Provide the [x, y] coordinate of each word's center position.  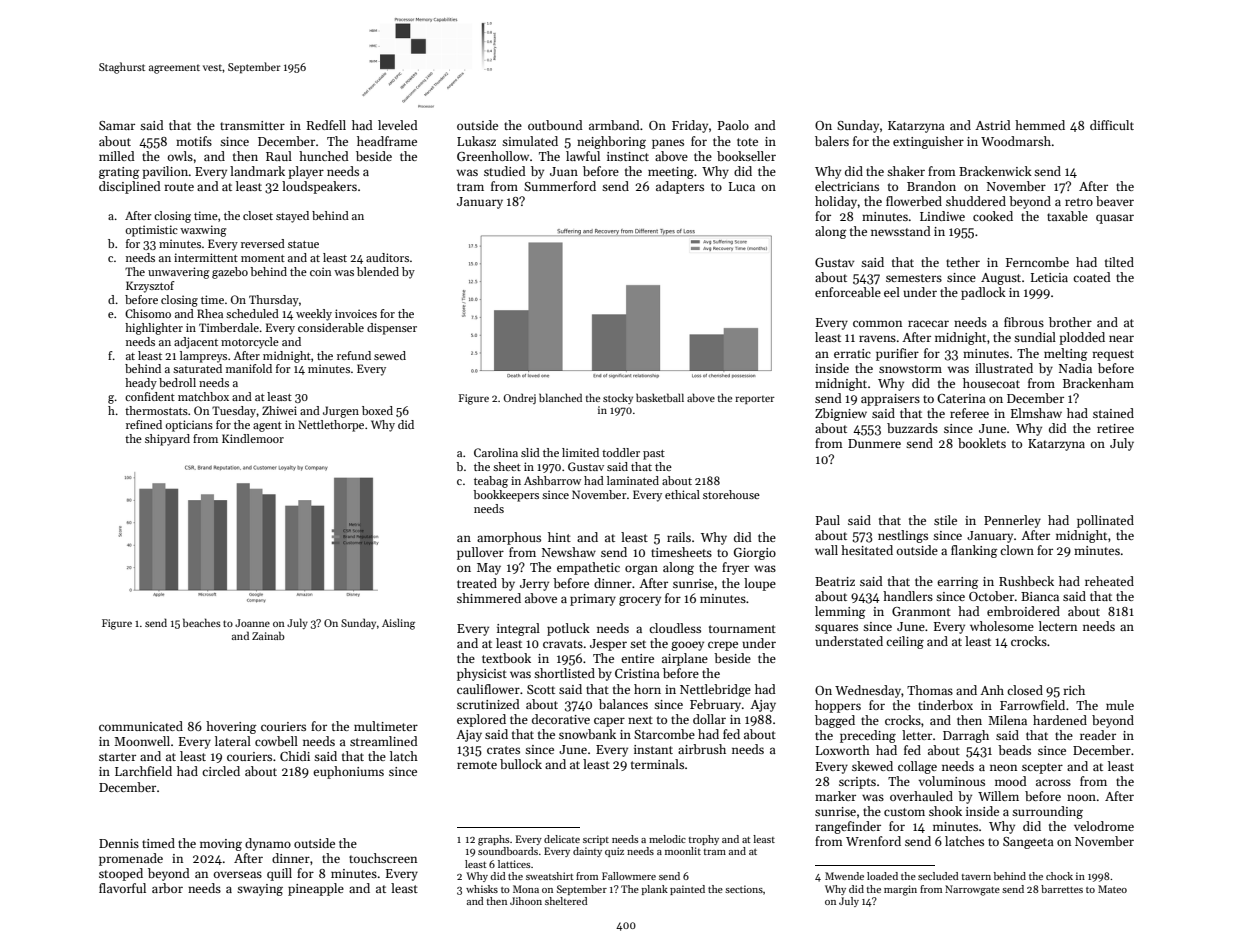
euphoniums [348, 772]
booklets [982, 443]
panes [668, 144]
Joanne [252, 623]
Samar [117, 125]
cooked [993, 216]
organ [641, 570]
